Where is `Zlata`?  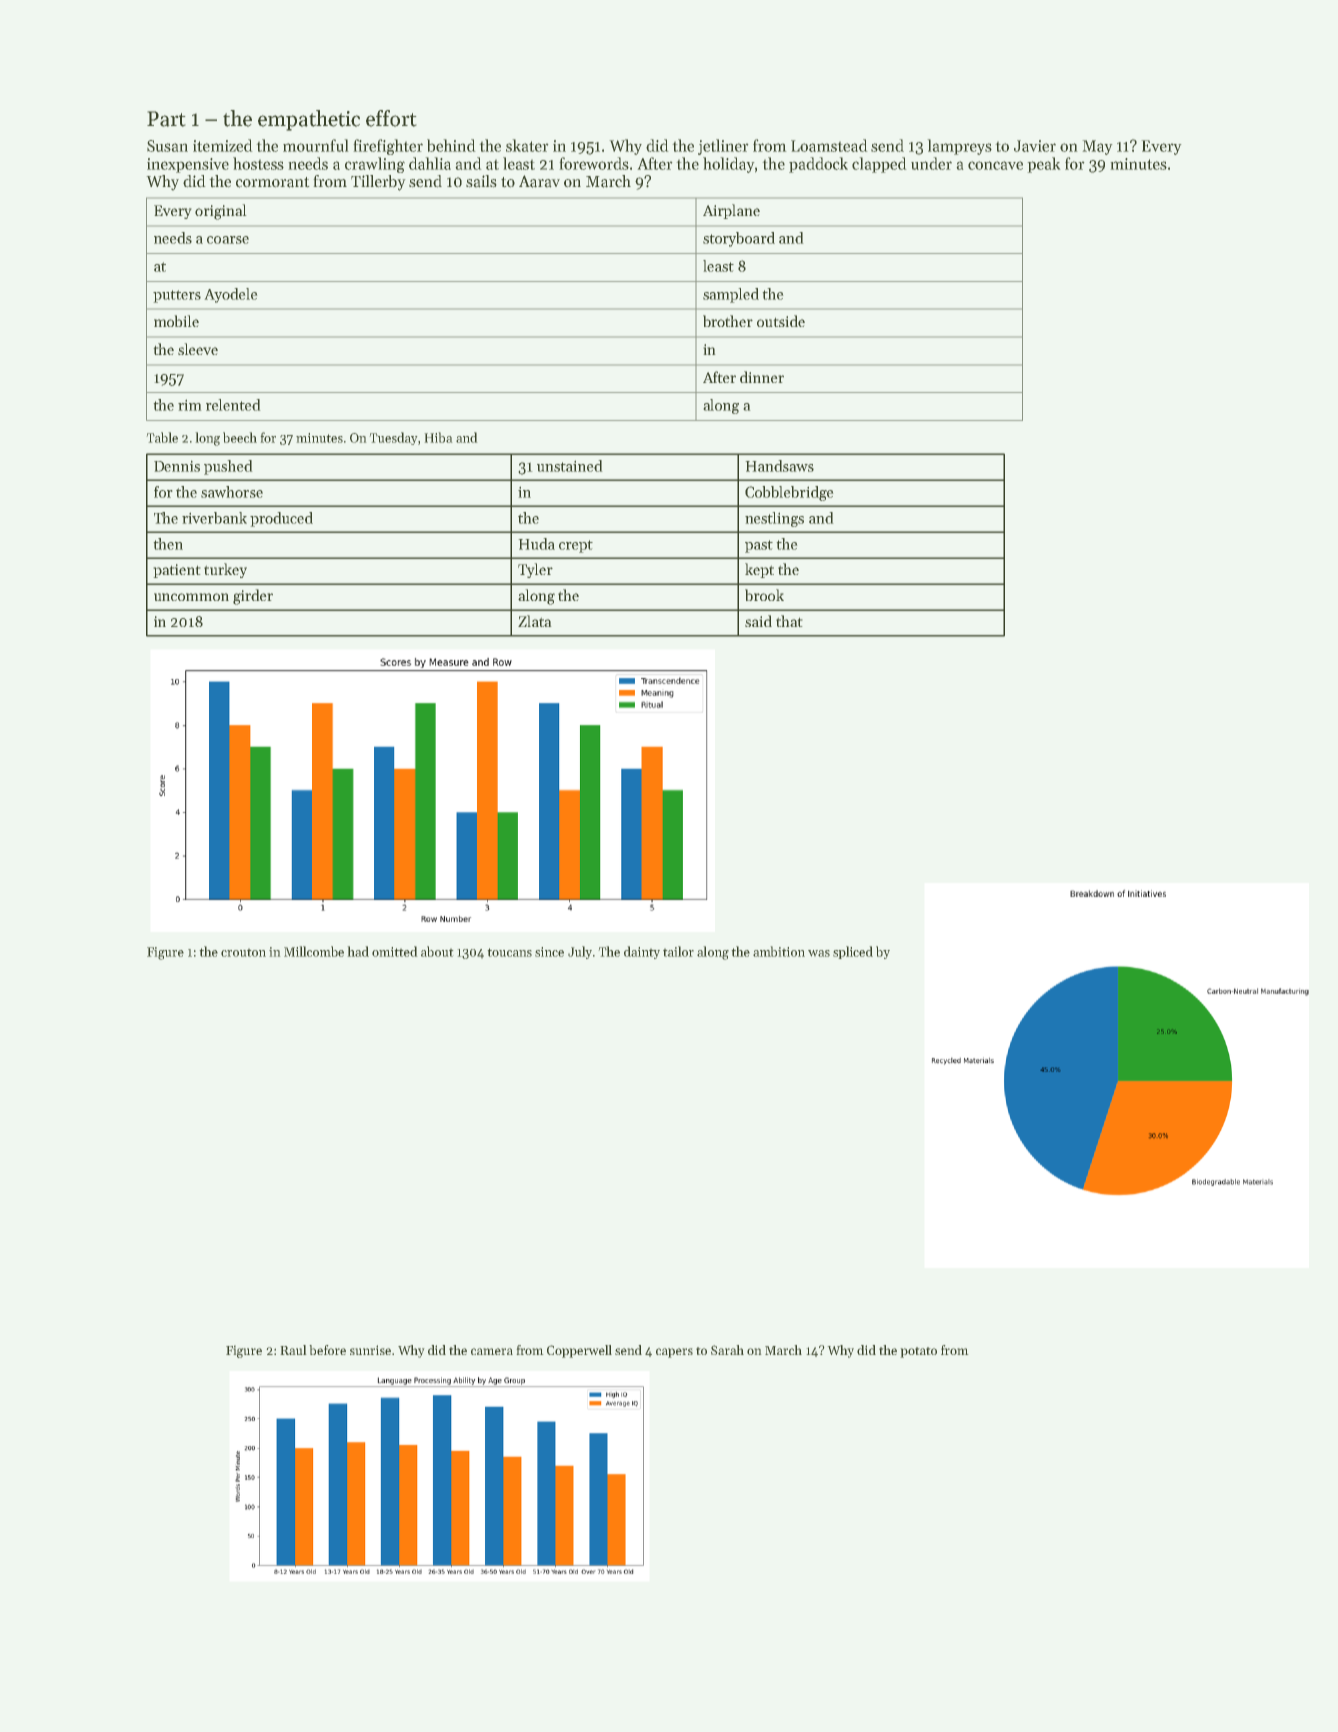 Zlata is located at coordinates (535, 621).
